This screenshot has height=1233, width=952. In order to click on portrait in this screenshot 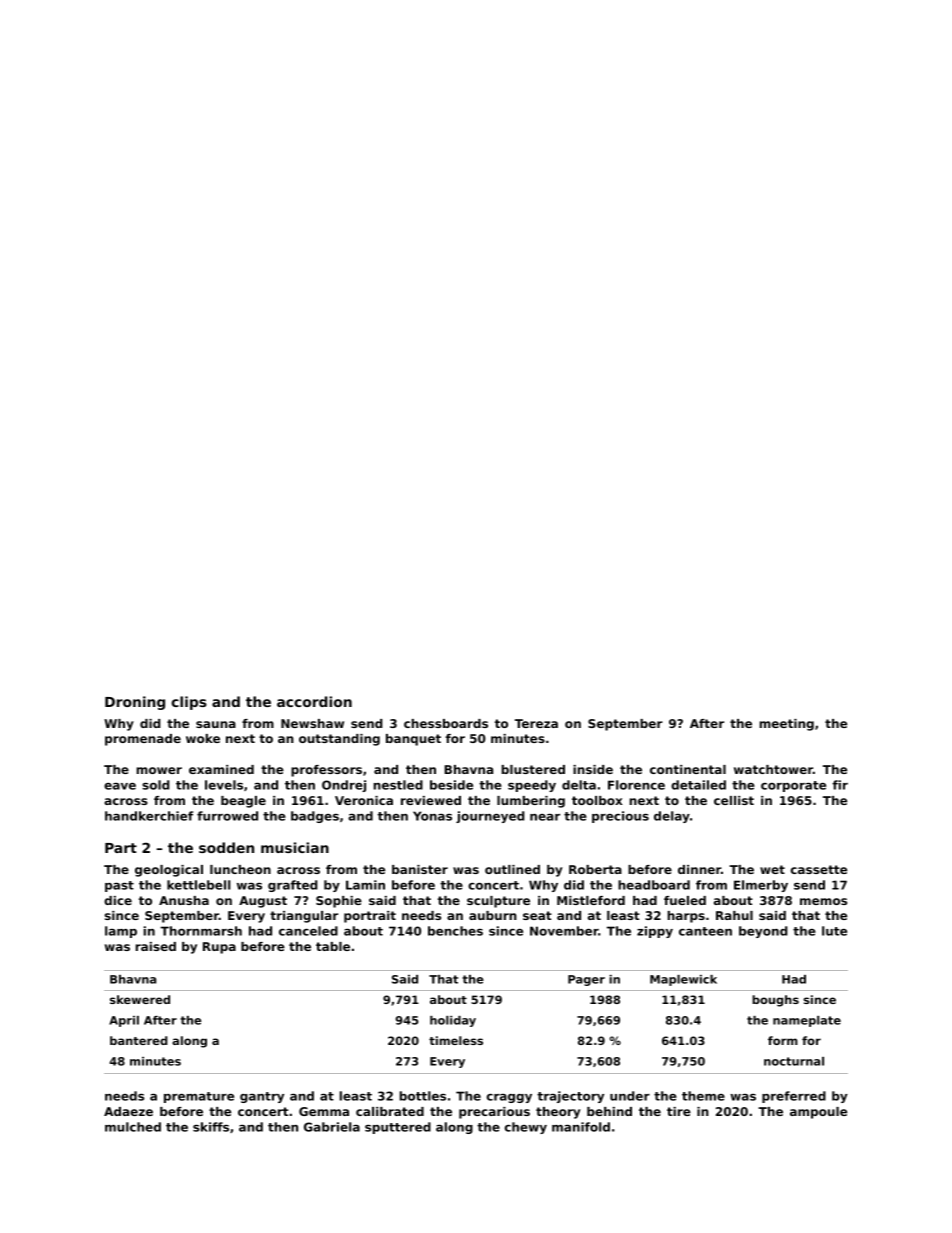, I will do `click(370, 917)`.
